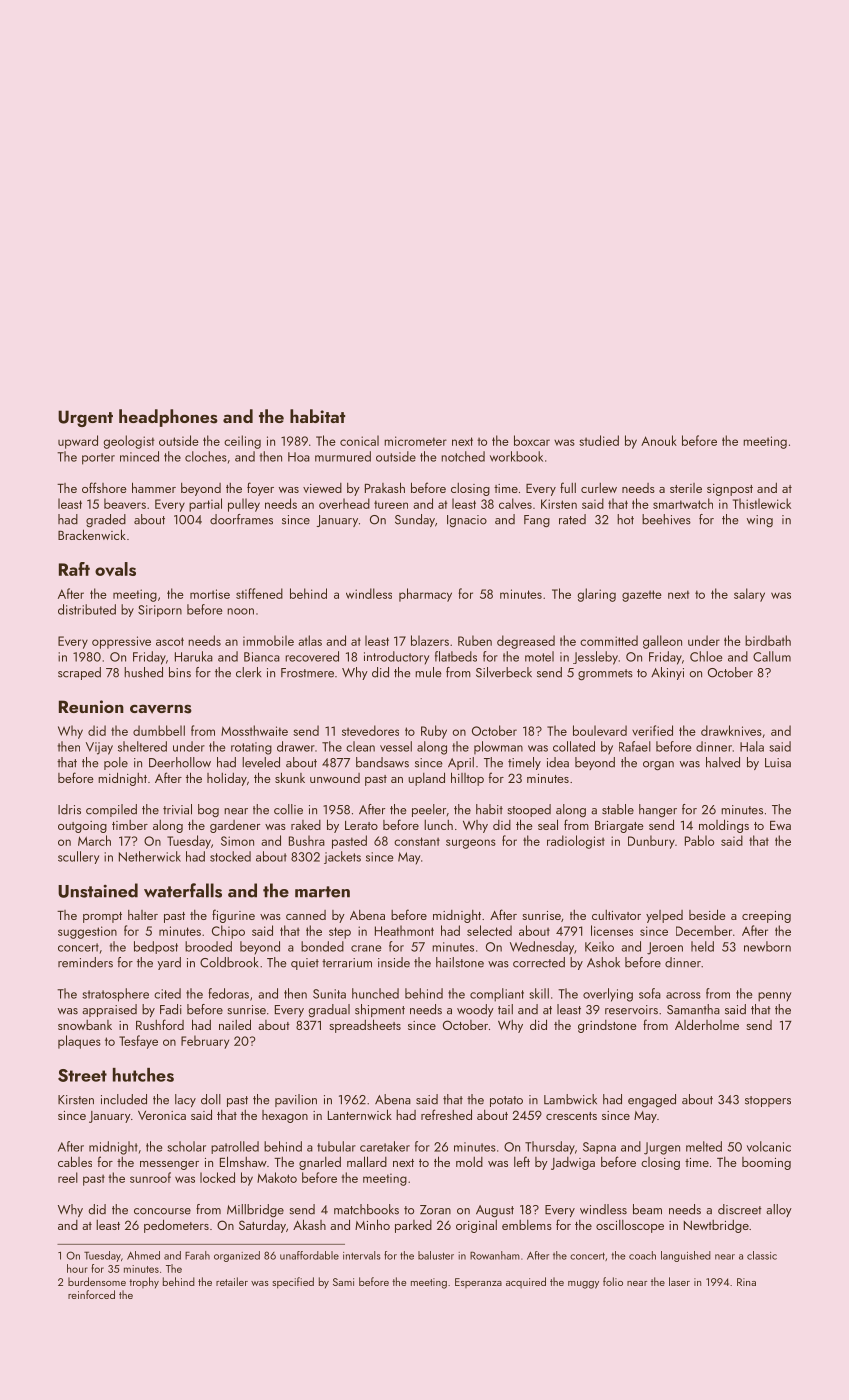 The height and width of the page is (1400, 849). What do you see at coordinates (91, 1294) in the page?
I see `reinforced` at bounding box center [91, 1294].
